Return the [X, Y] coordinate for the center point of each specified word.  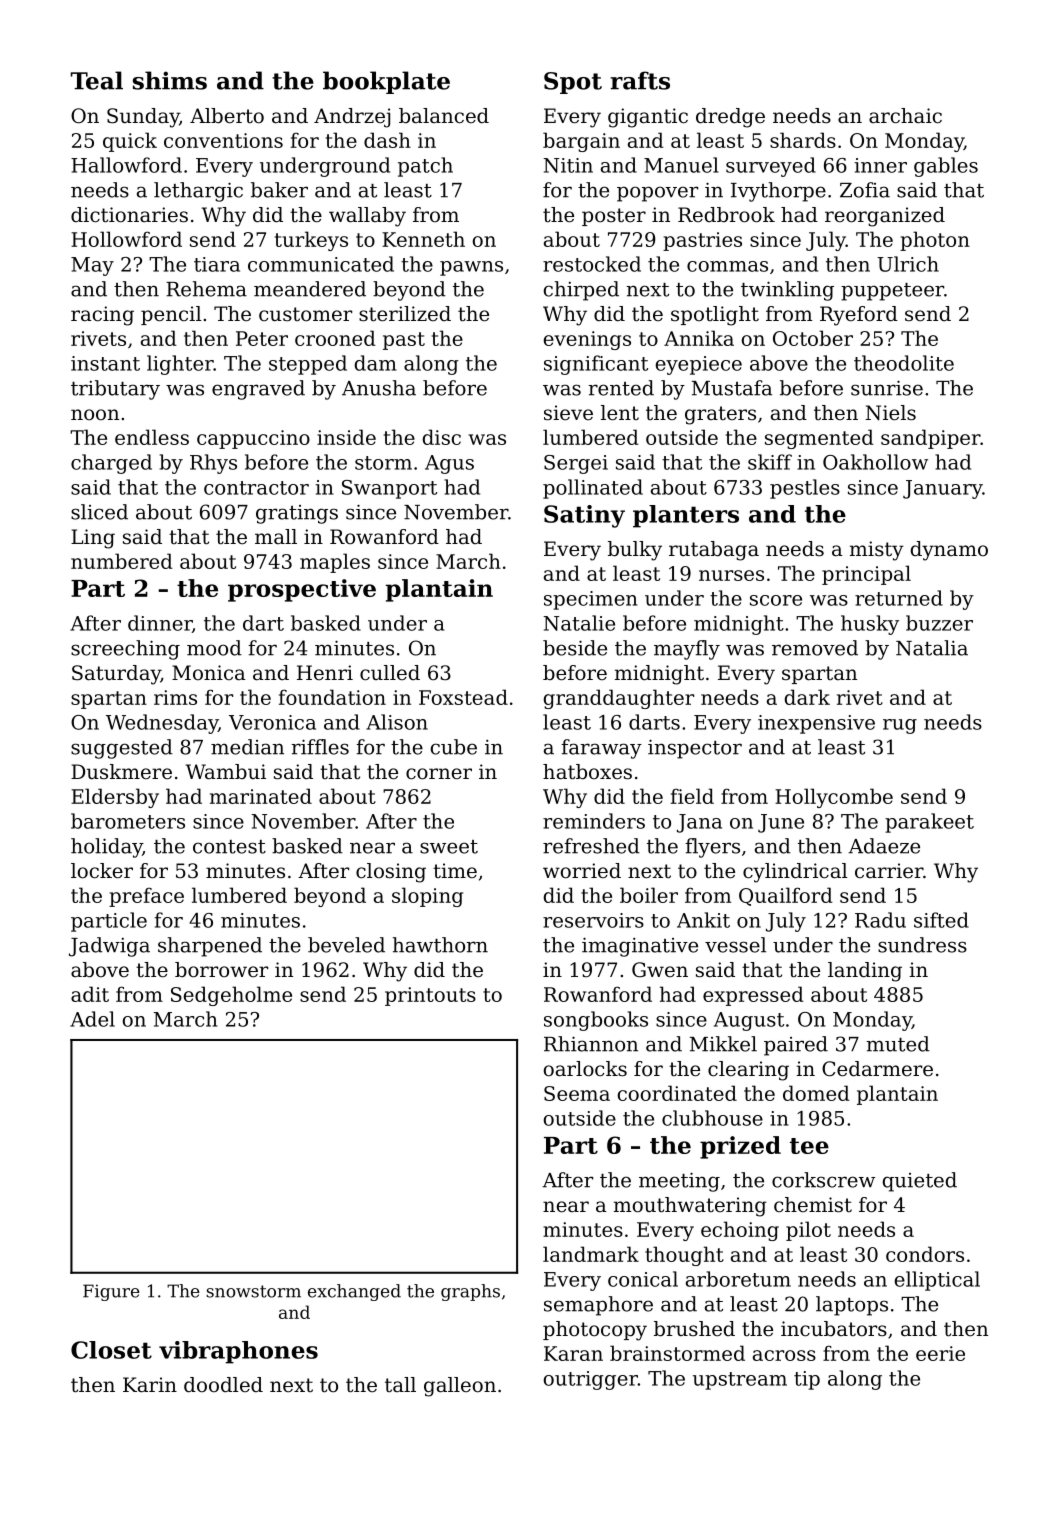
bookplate [386, 82]
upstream [740, 1381]
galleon [460, 1387]
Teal [97, 80]
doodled [223, 1385]
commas [727, 266]
